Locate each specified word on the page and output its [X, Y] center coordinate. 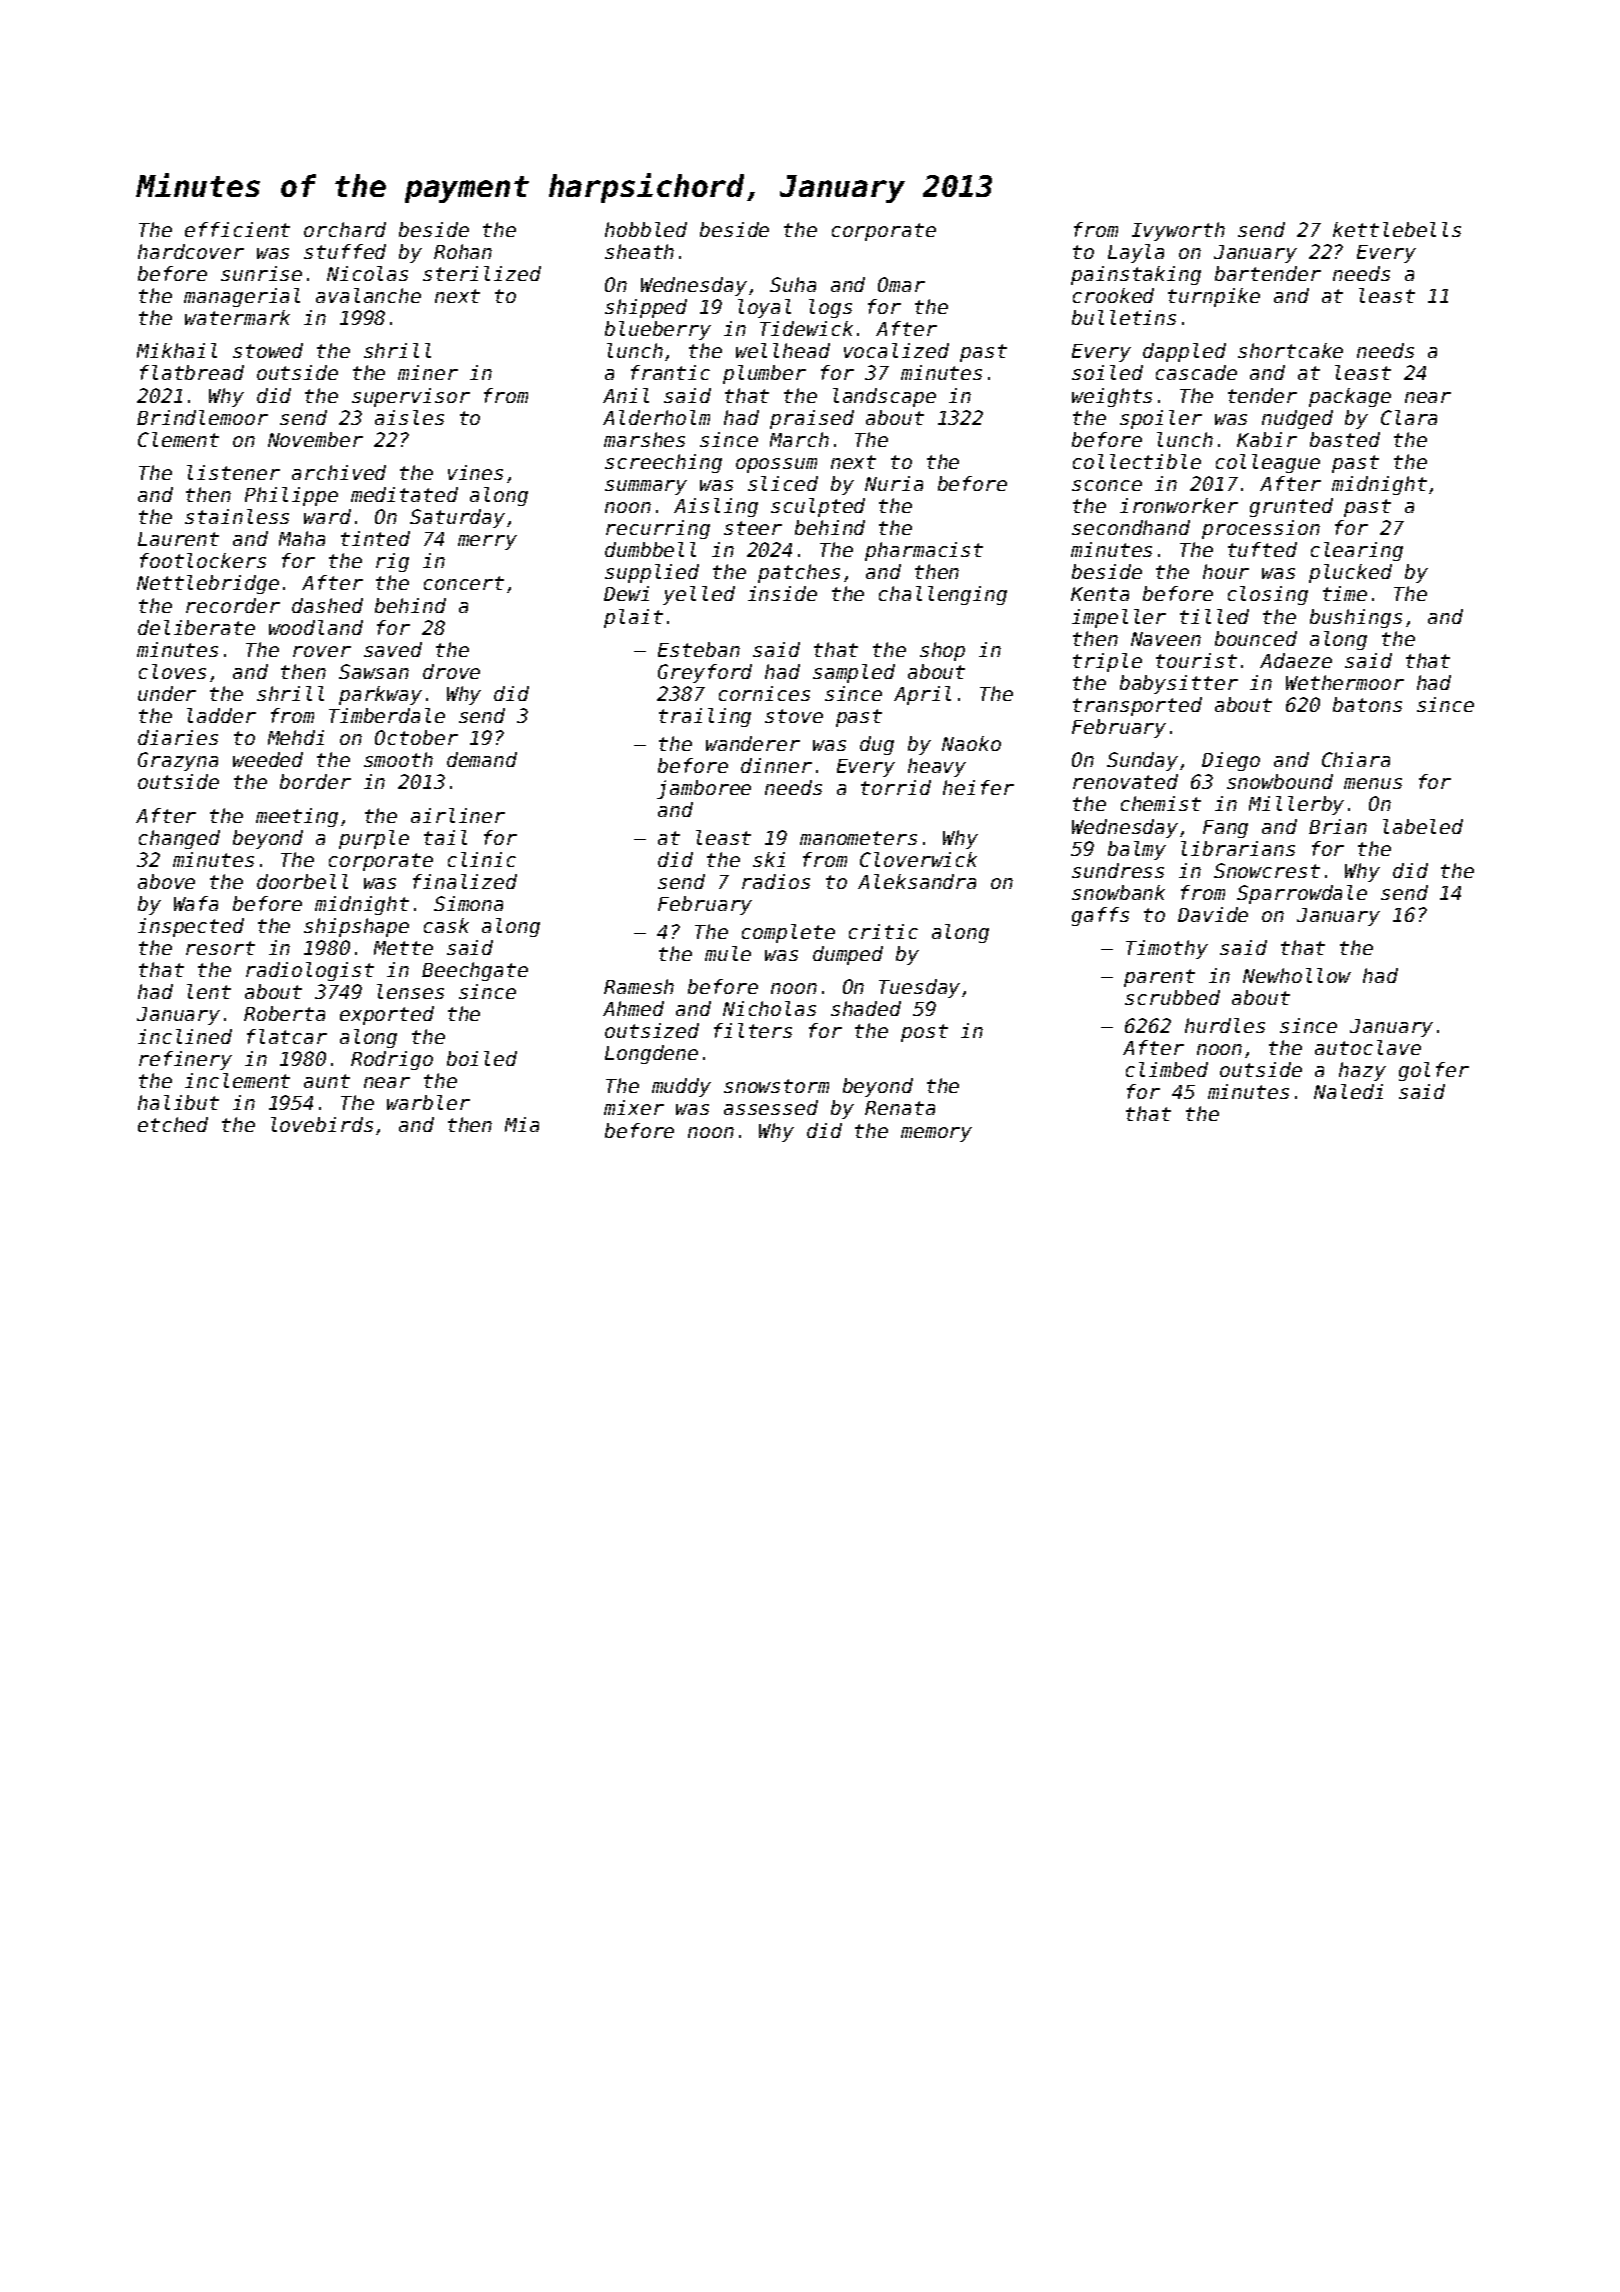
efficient [237, 229]
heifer [978, 787]
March [799, 439]
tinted [375, 538]
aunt [327, 1081]
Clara [1409, 417]
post [924, 1033]
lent [209, 991]
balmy [1137, 850]
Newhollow [1297, 975]
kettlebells [1397, 229]
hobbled [646, 229]
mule [728, 953]
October [416, 737]
